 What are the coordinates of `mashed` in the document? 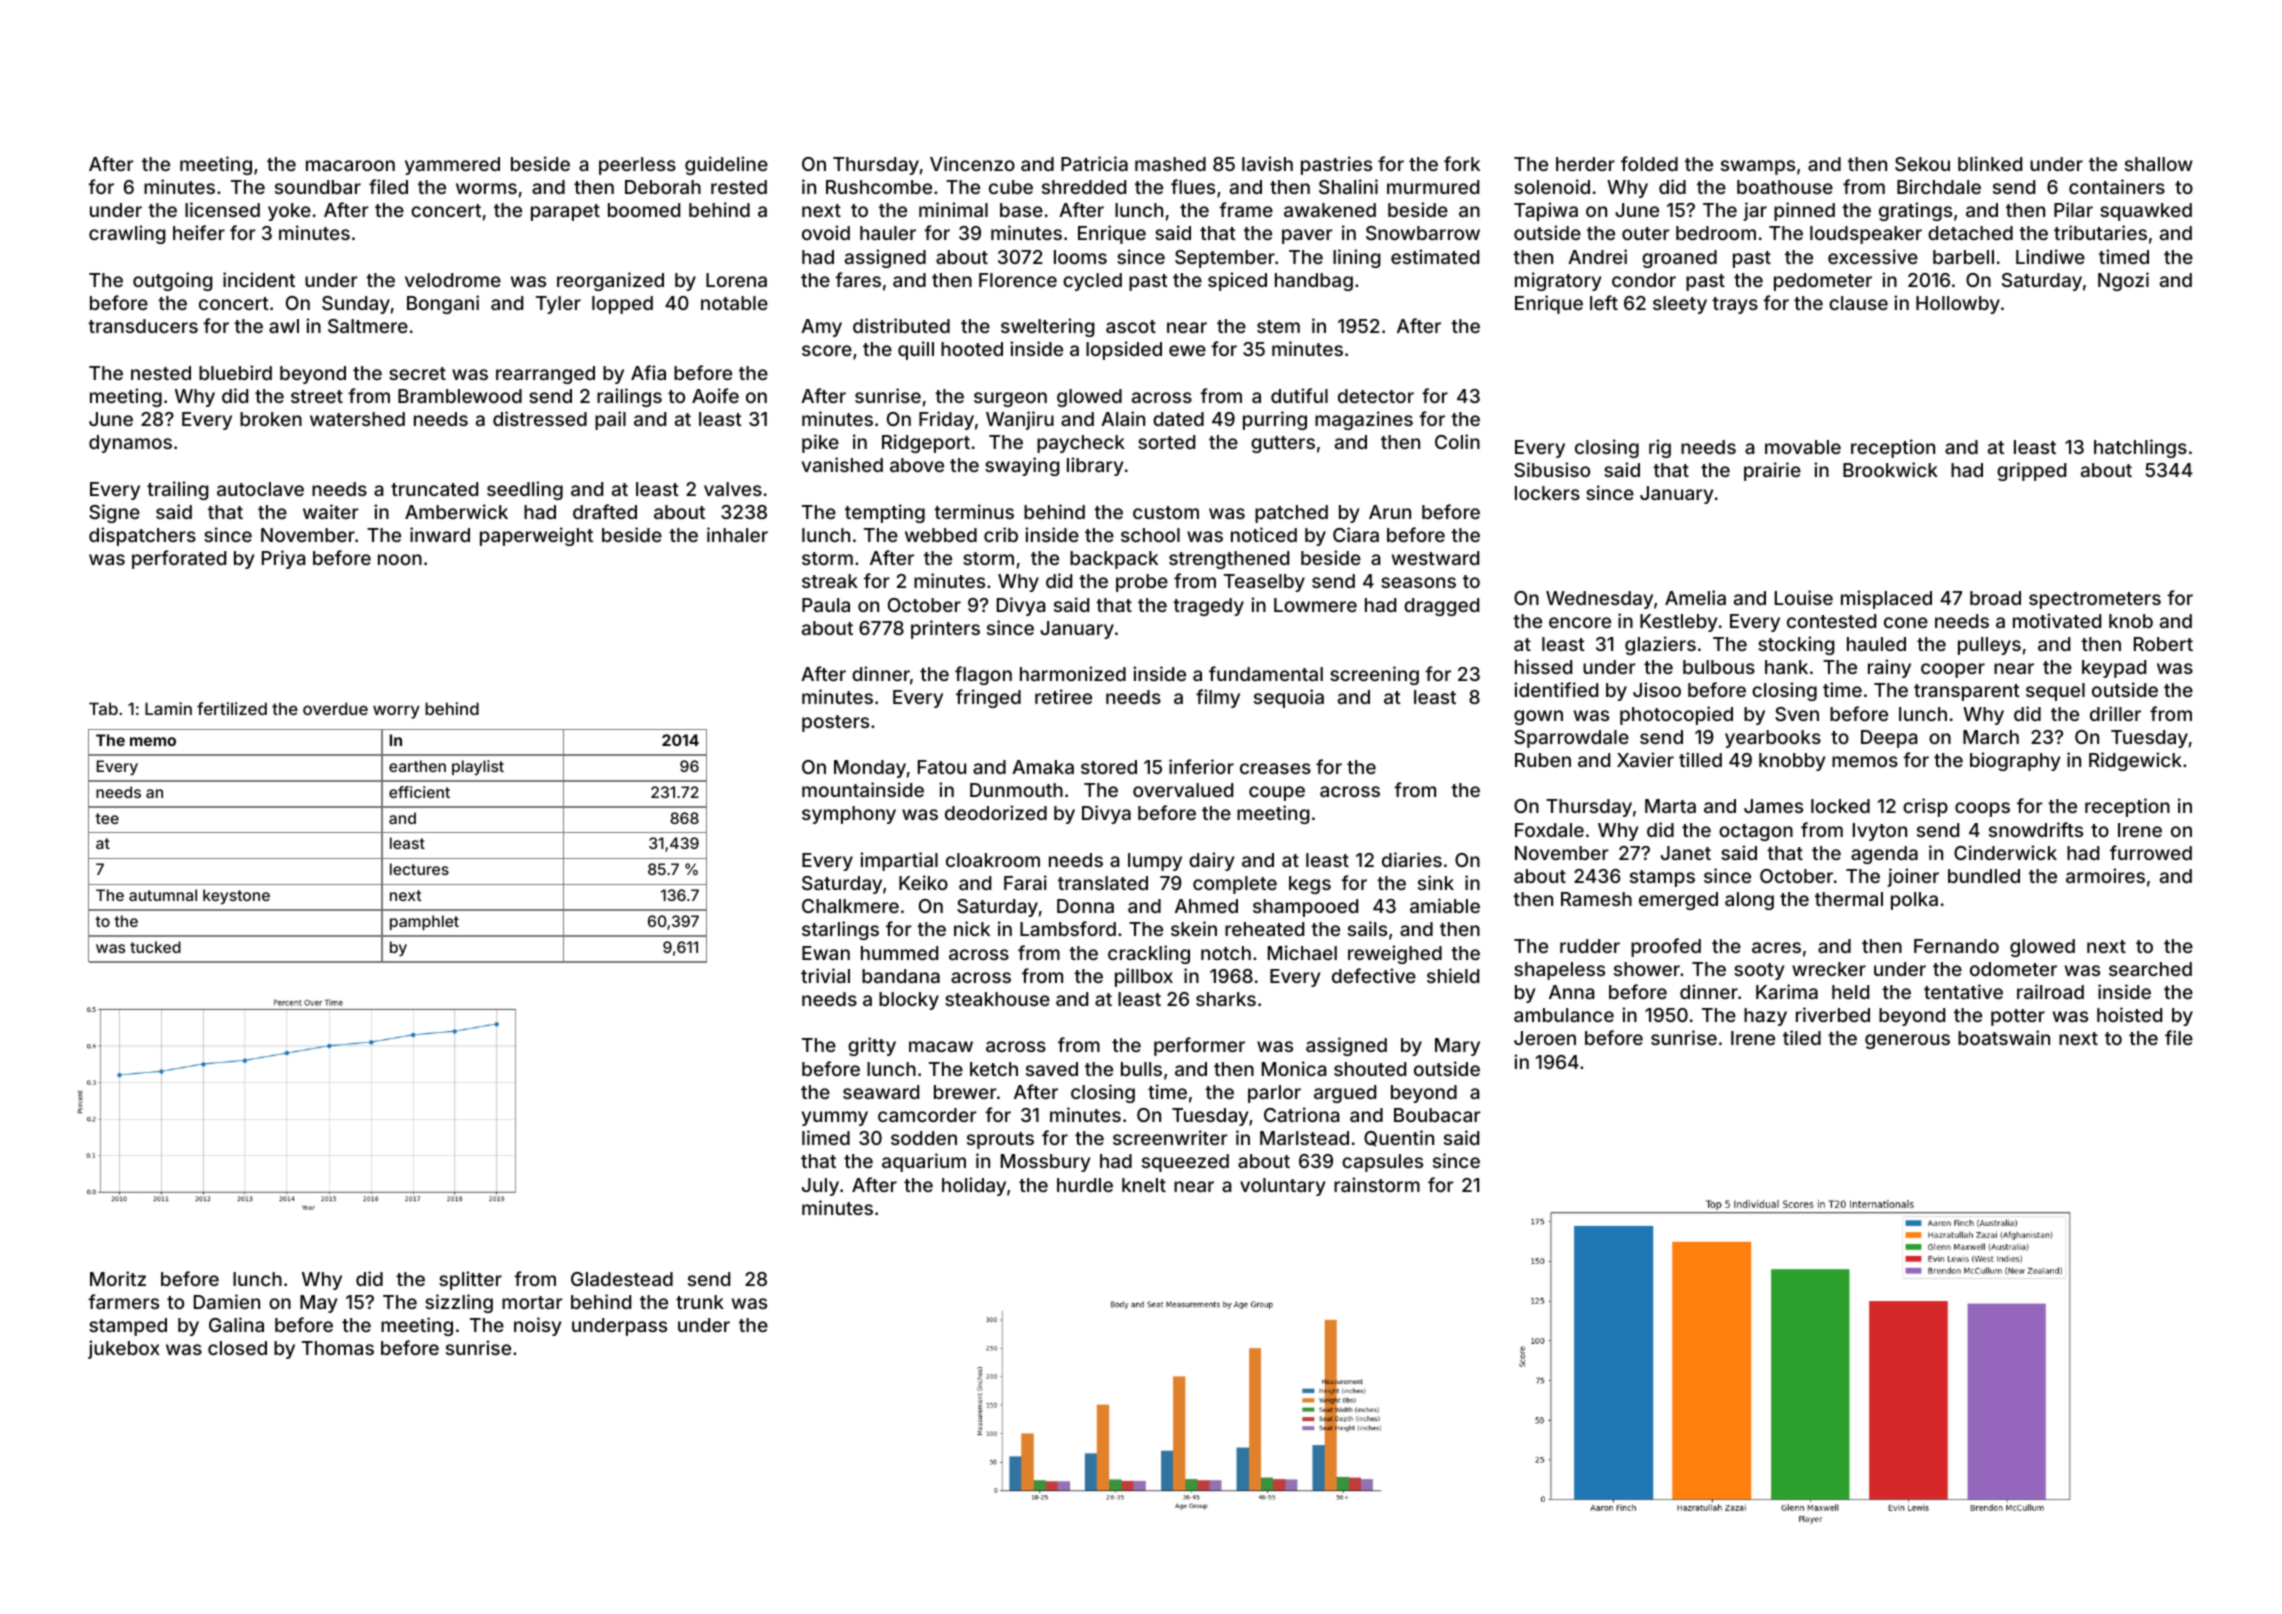 It's located at (1170, 164).
